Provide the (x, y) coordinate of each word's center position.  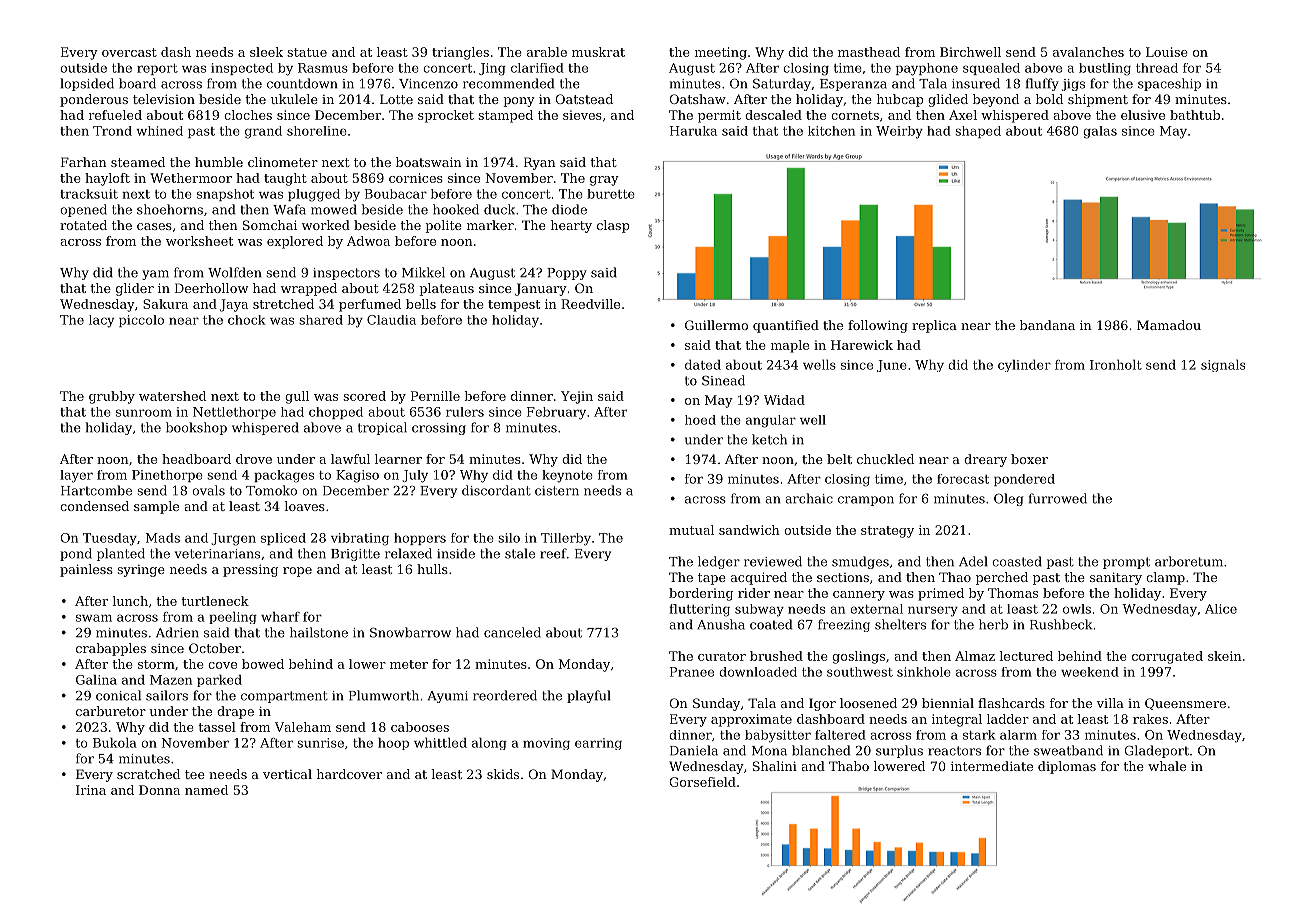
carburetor (111, 711)
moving (546, 744)
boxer (1029, 459)
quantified (786, 326)
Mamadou (1169, 325)
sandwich (749, 530)
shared (321, 320)
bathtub (1195, 115)
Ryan (540, 163)
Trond (112, 131)
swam (94, 618)
